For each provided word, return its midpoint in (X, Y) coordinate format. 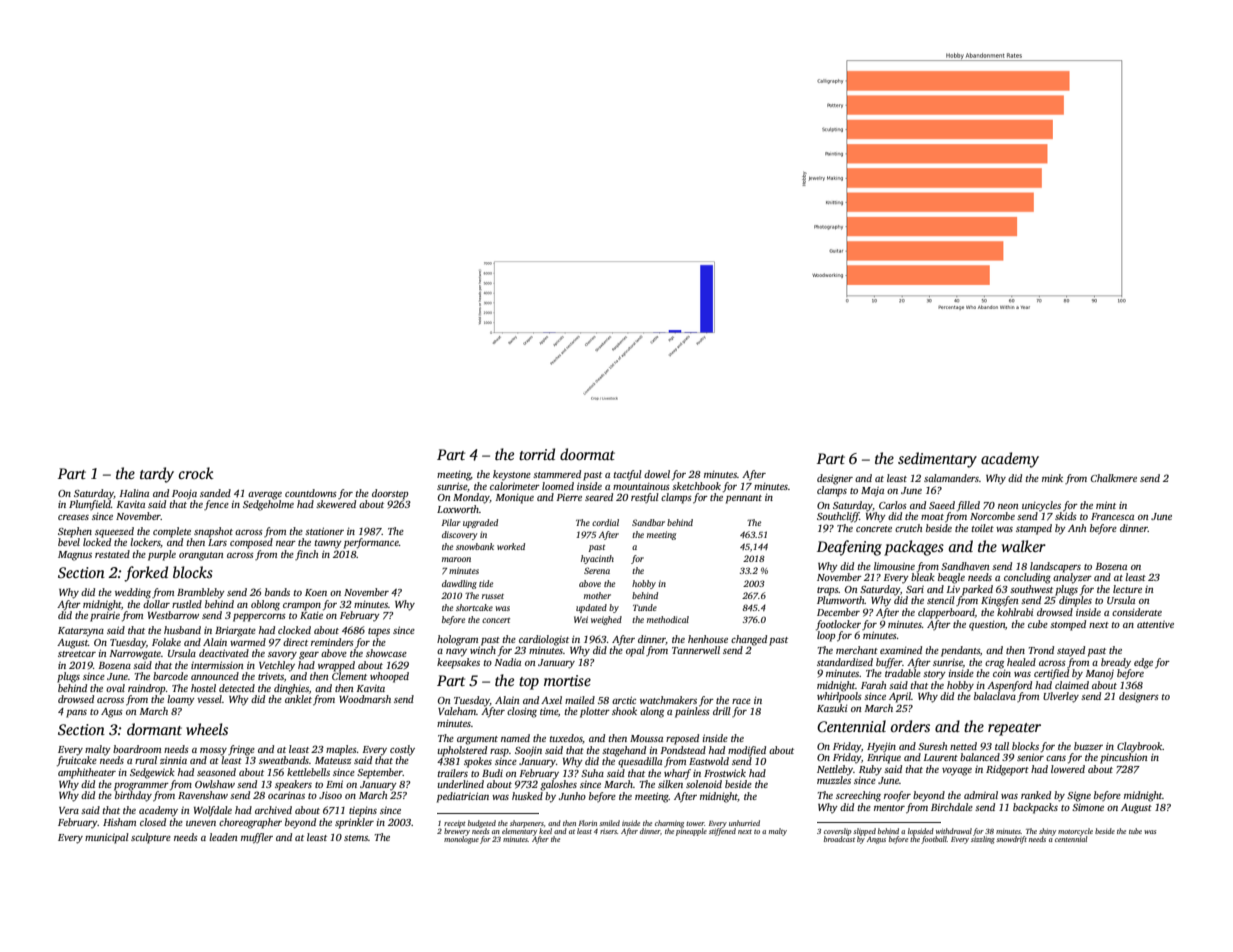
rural (146, 760)
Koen (316, 592)
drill (722, 711)
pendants (960, 651)
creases (73, 517)
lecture (1127, 589)
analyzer (1072, 578)
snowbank (475, 546)
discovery (460, 535)
